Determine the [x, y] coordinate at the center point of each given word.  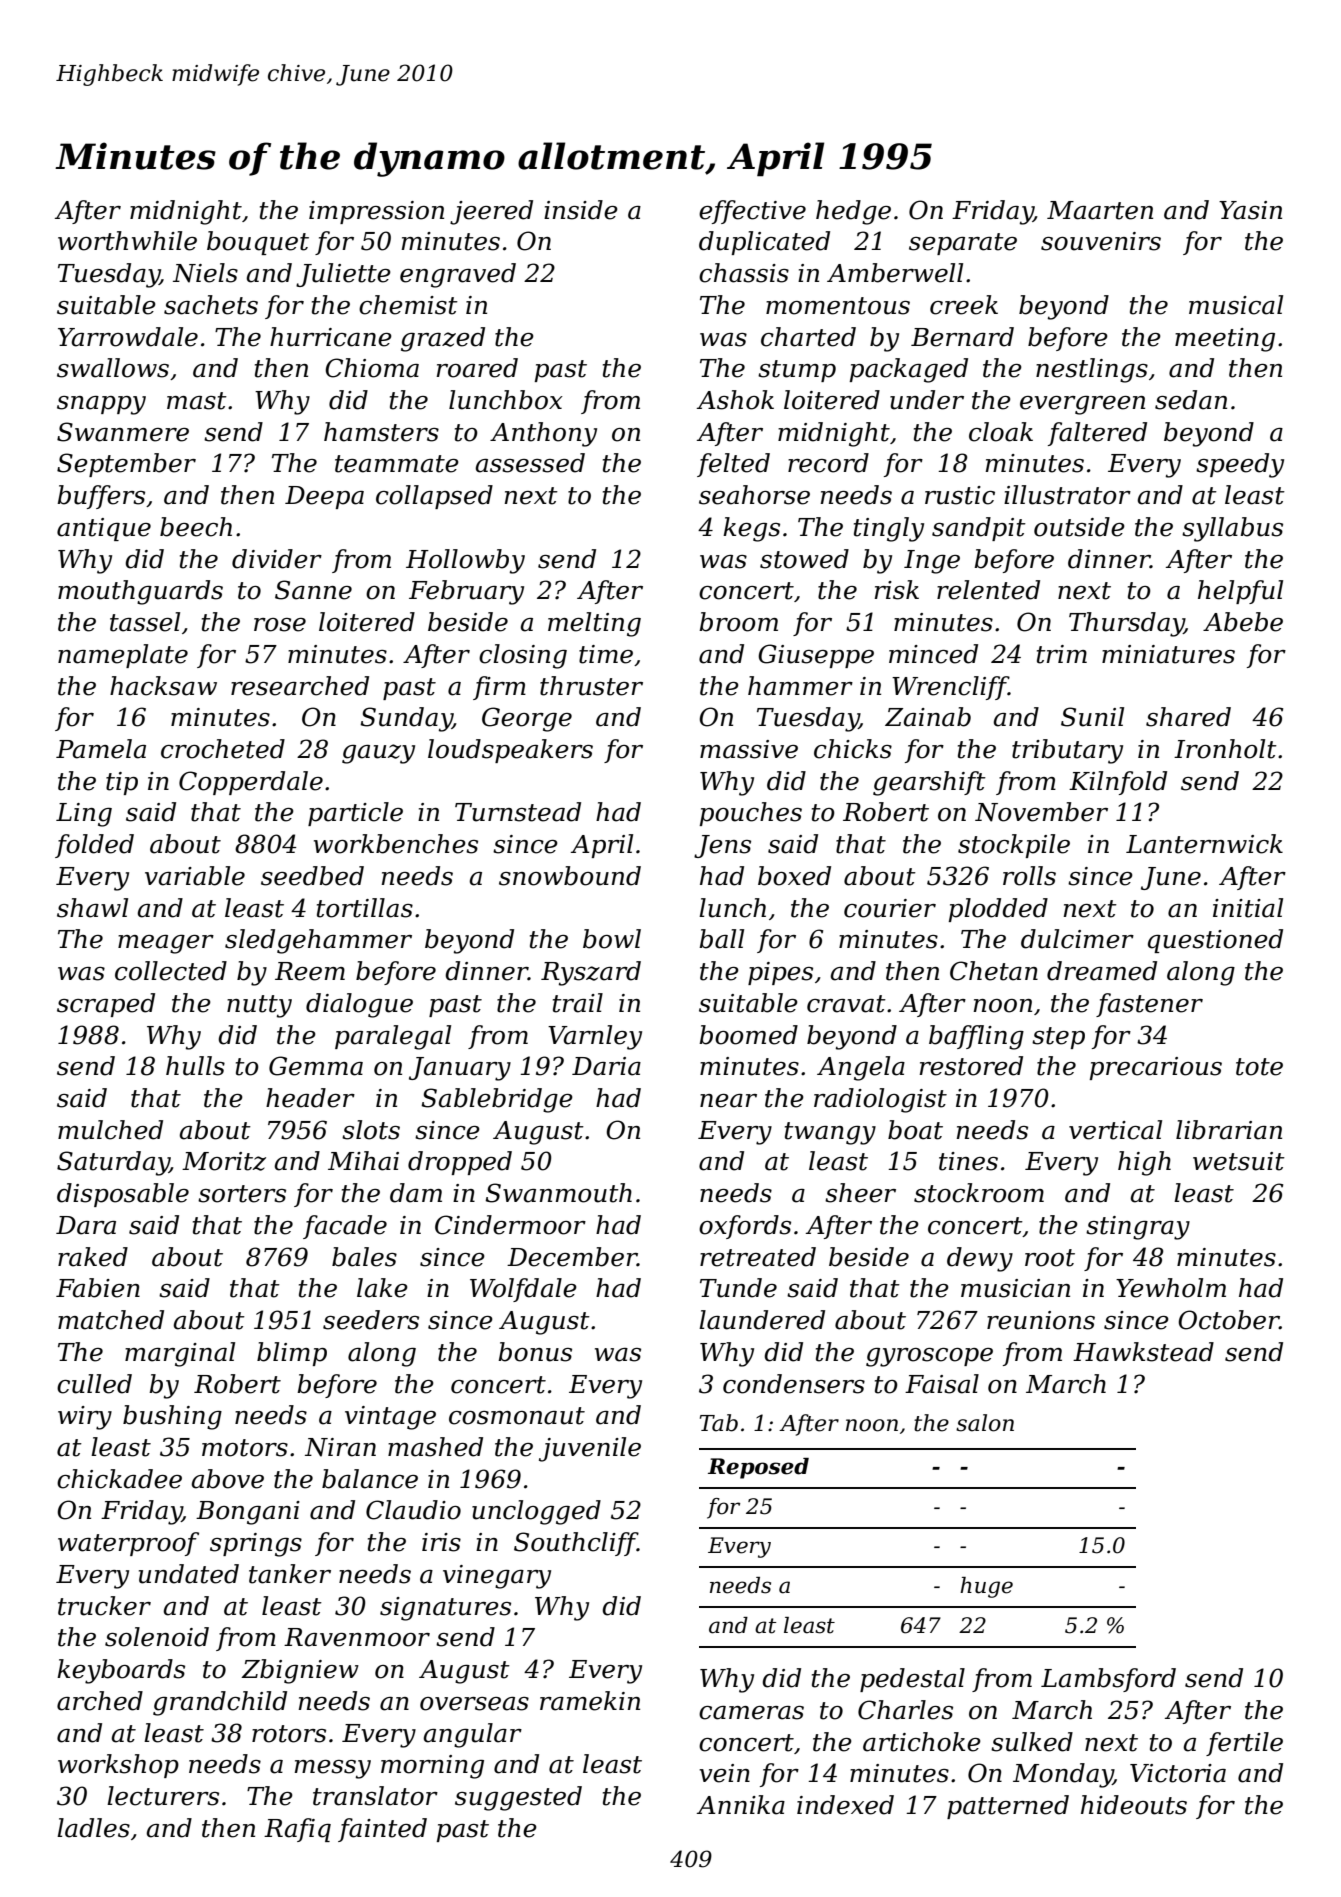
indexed [845, 1805]
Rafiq [297, 1830]
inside [581, 210]
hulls [195, 1066]
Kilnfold [1118, 783]
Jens [722, 846]
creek [964, 305]
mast [197, 401]
